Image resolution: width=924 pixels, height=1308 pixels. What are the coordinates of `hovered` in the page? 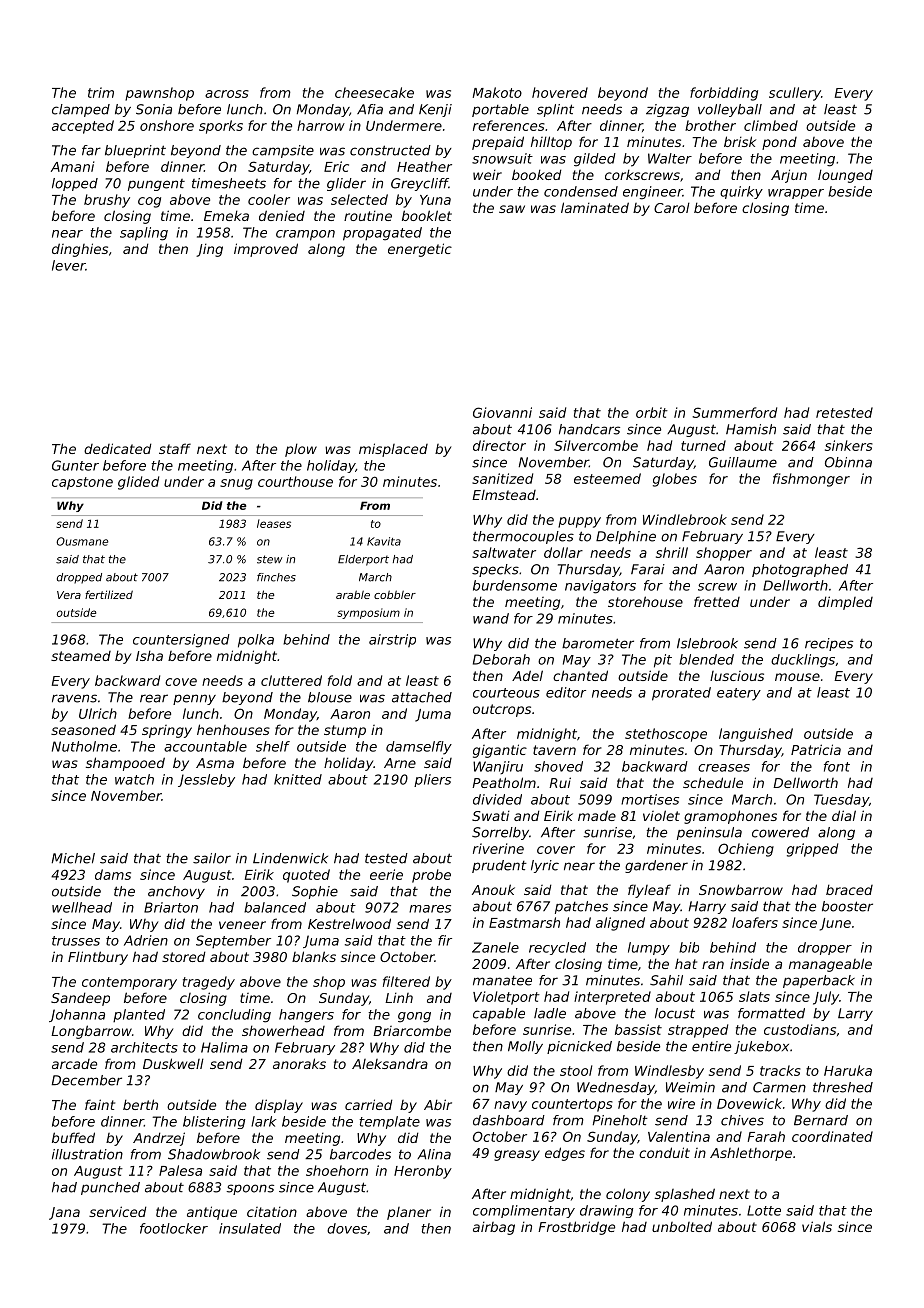 It's located at (560, 92).
